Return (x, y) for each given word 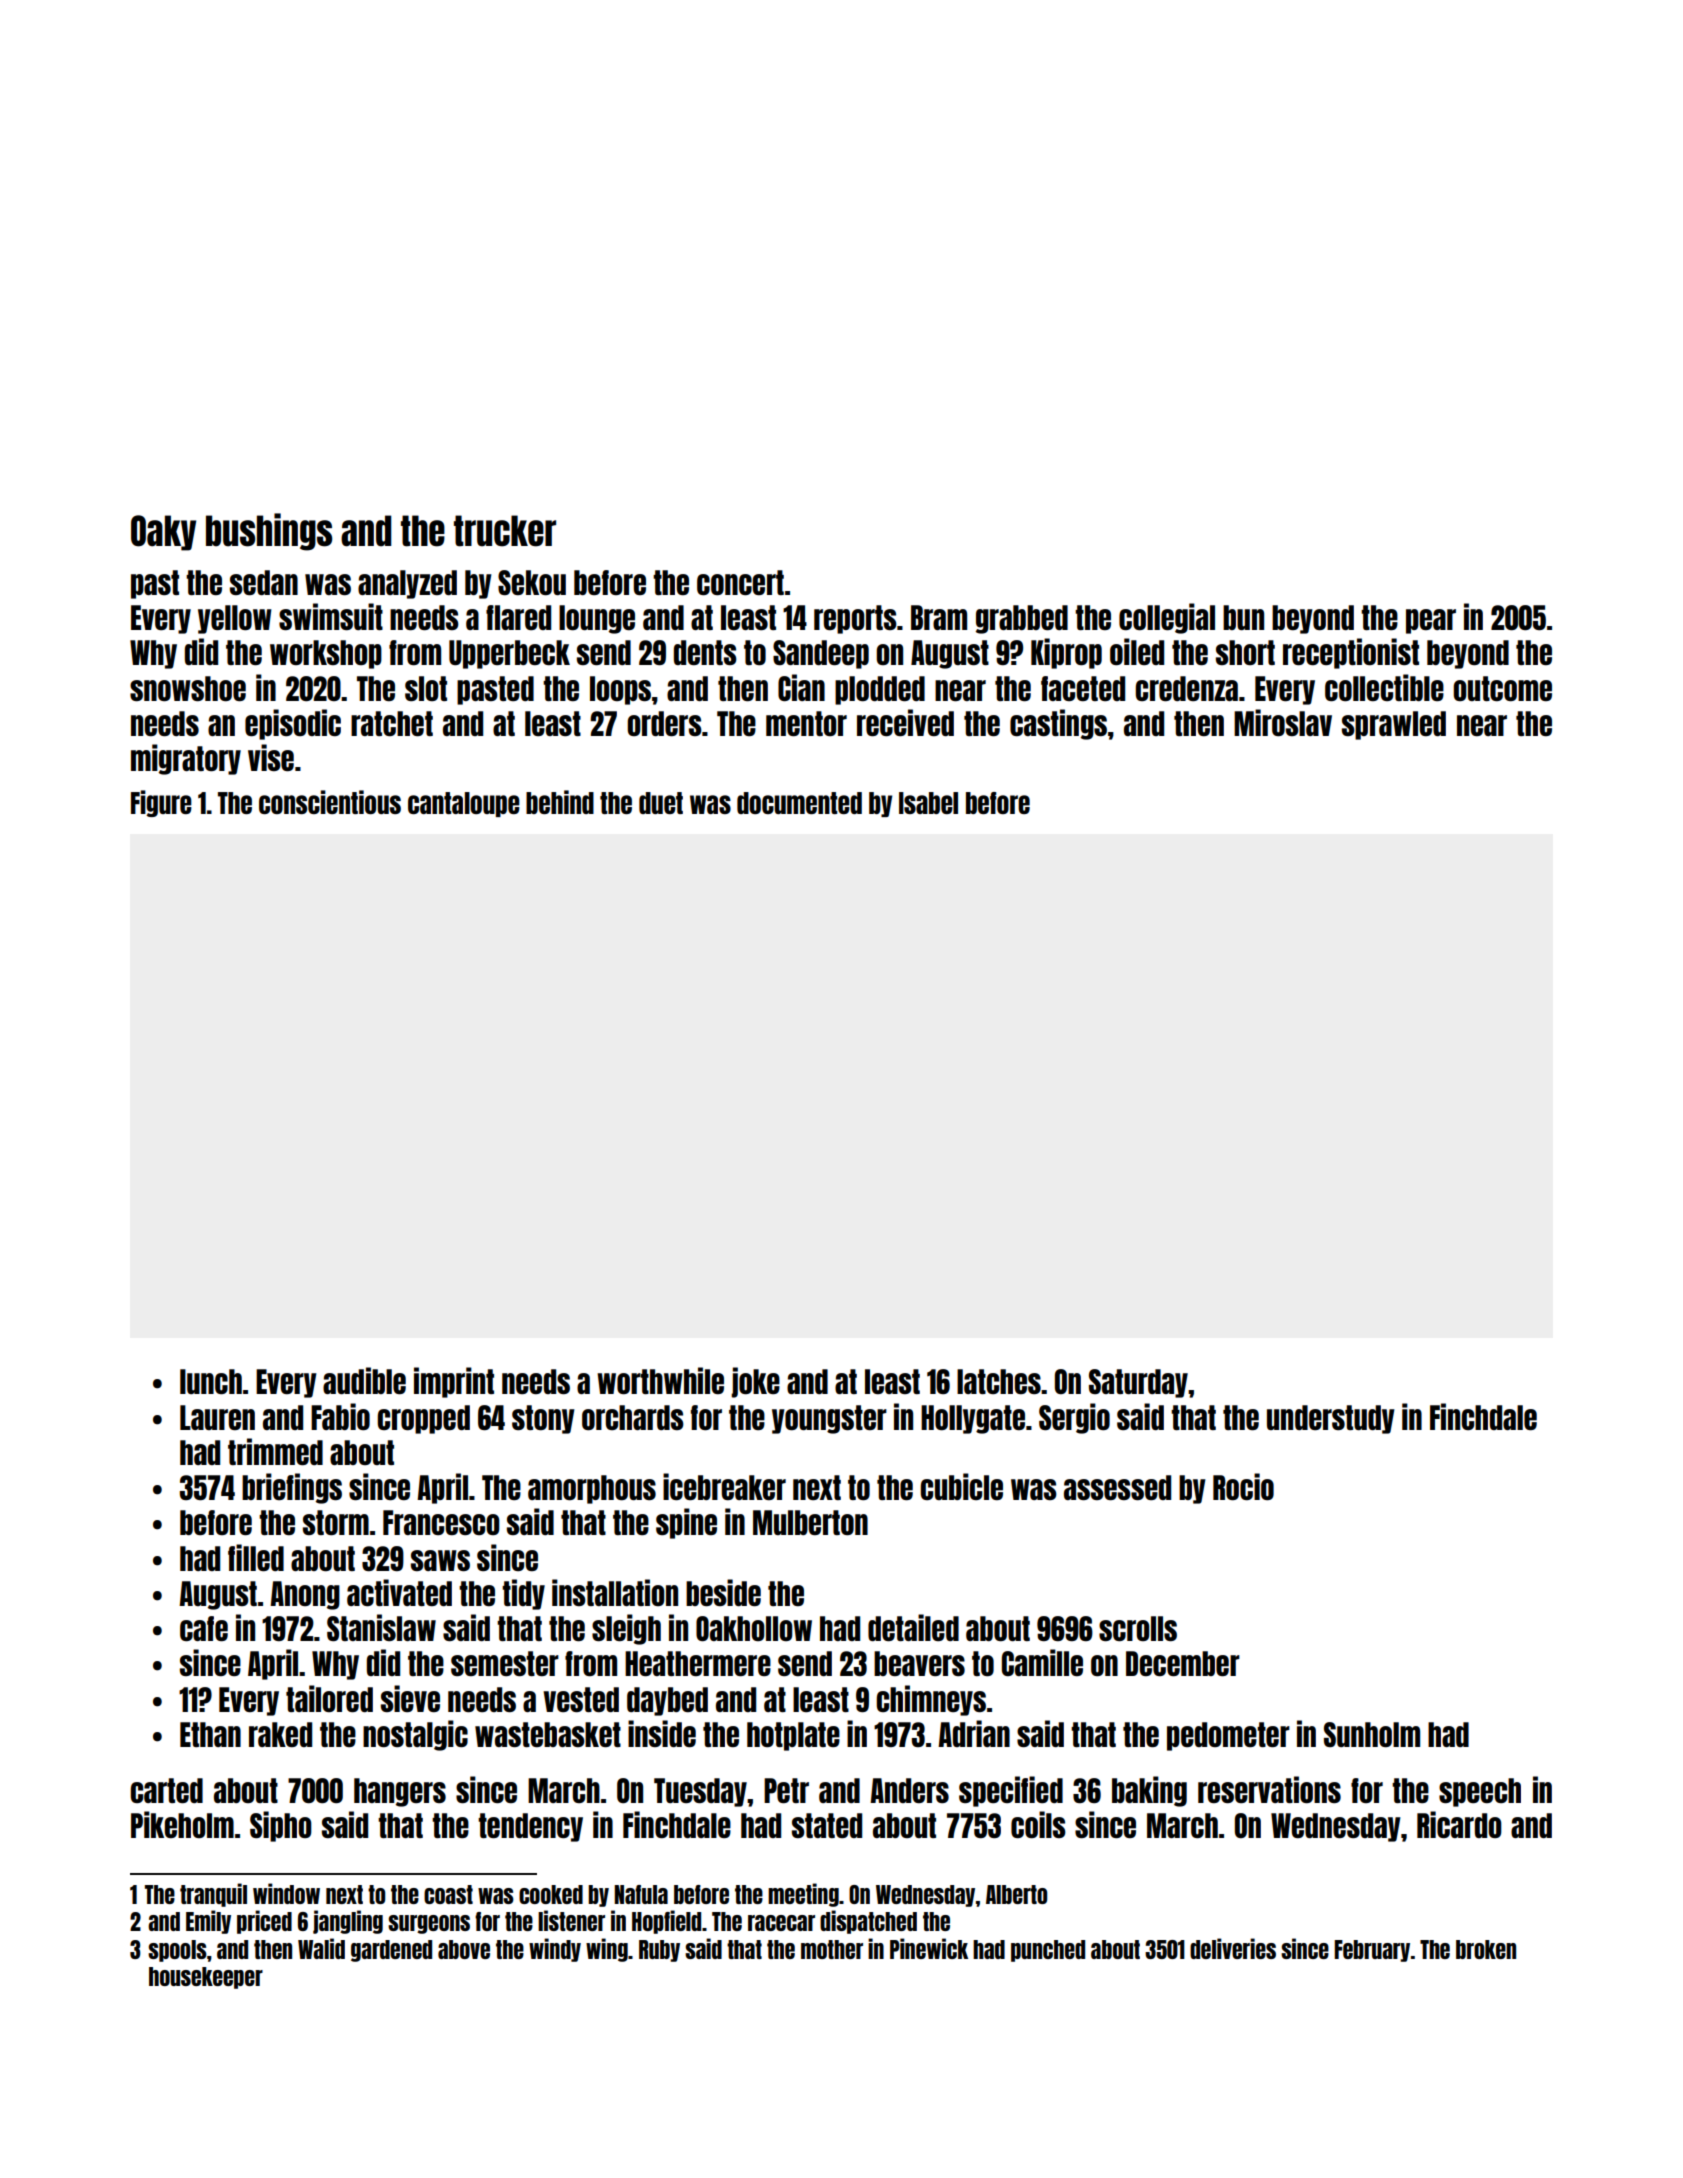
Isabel (928, 803)
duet (661, 803)
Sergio (1074, 1418)
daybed (667, 1701)
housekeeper (206, 1978)
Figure (161, 803)
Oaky (163, 533)
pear (1431, 621)
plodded (880, 690)
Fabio (340, 1416)
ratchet (392, 723)
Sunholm (1372, 1734)
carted (166, 1790)
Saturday (1138, 1383)
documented (799, 803)
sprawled (1394, 725)
